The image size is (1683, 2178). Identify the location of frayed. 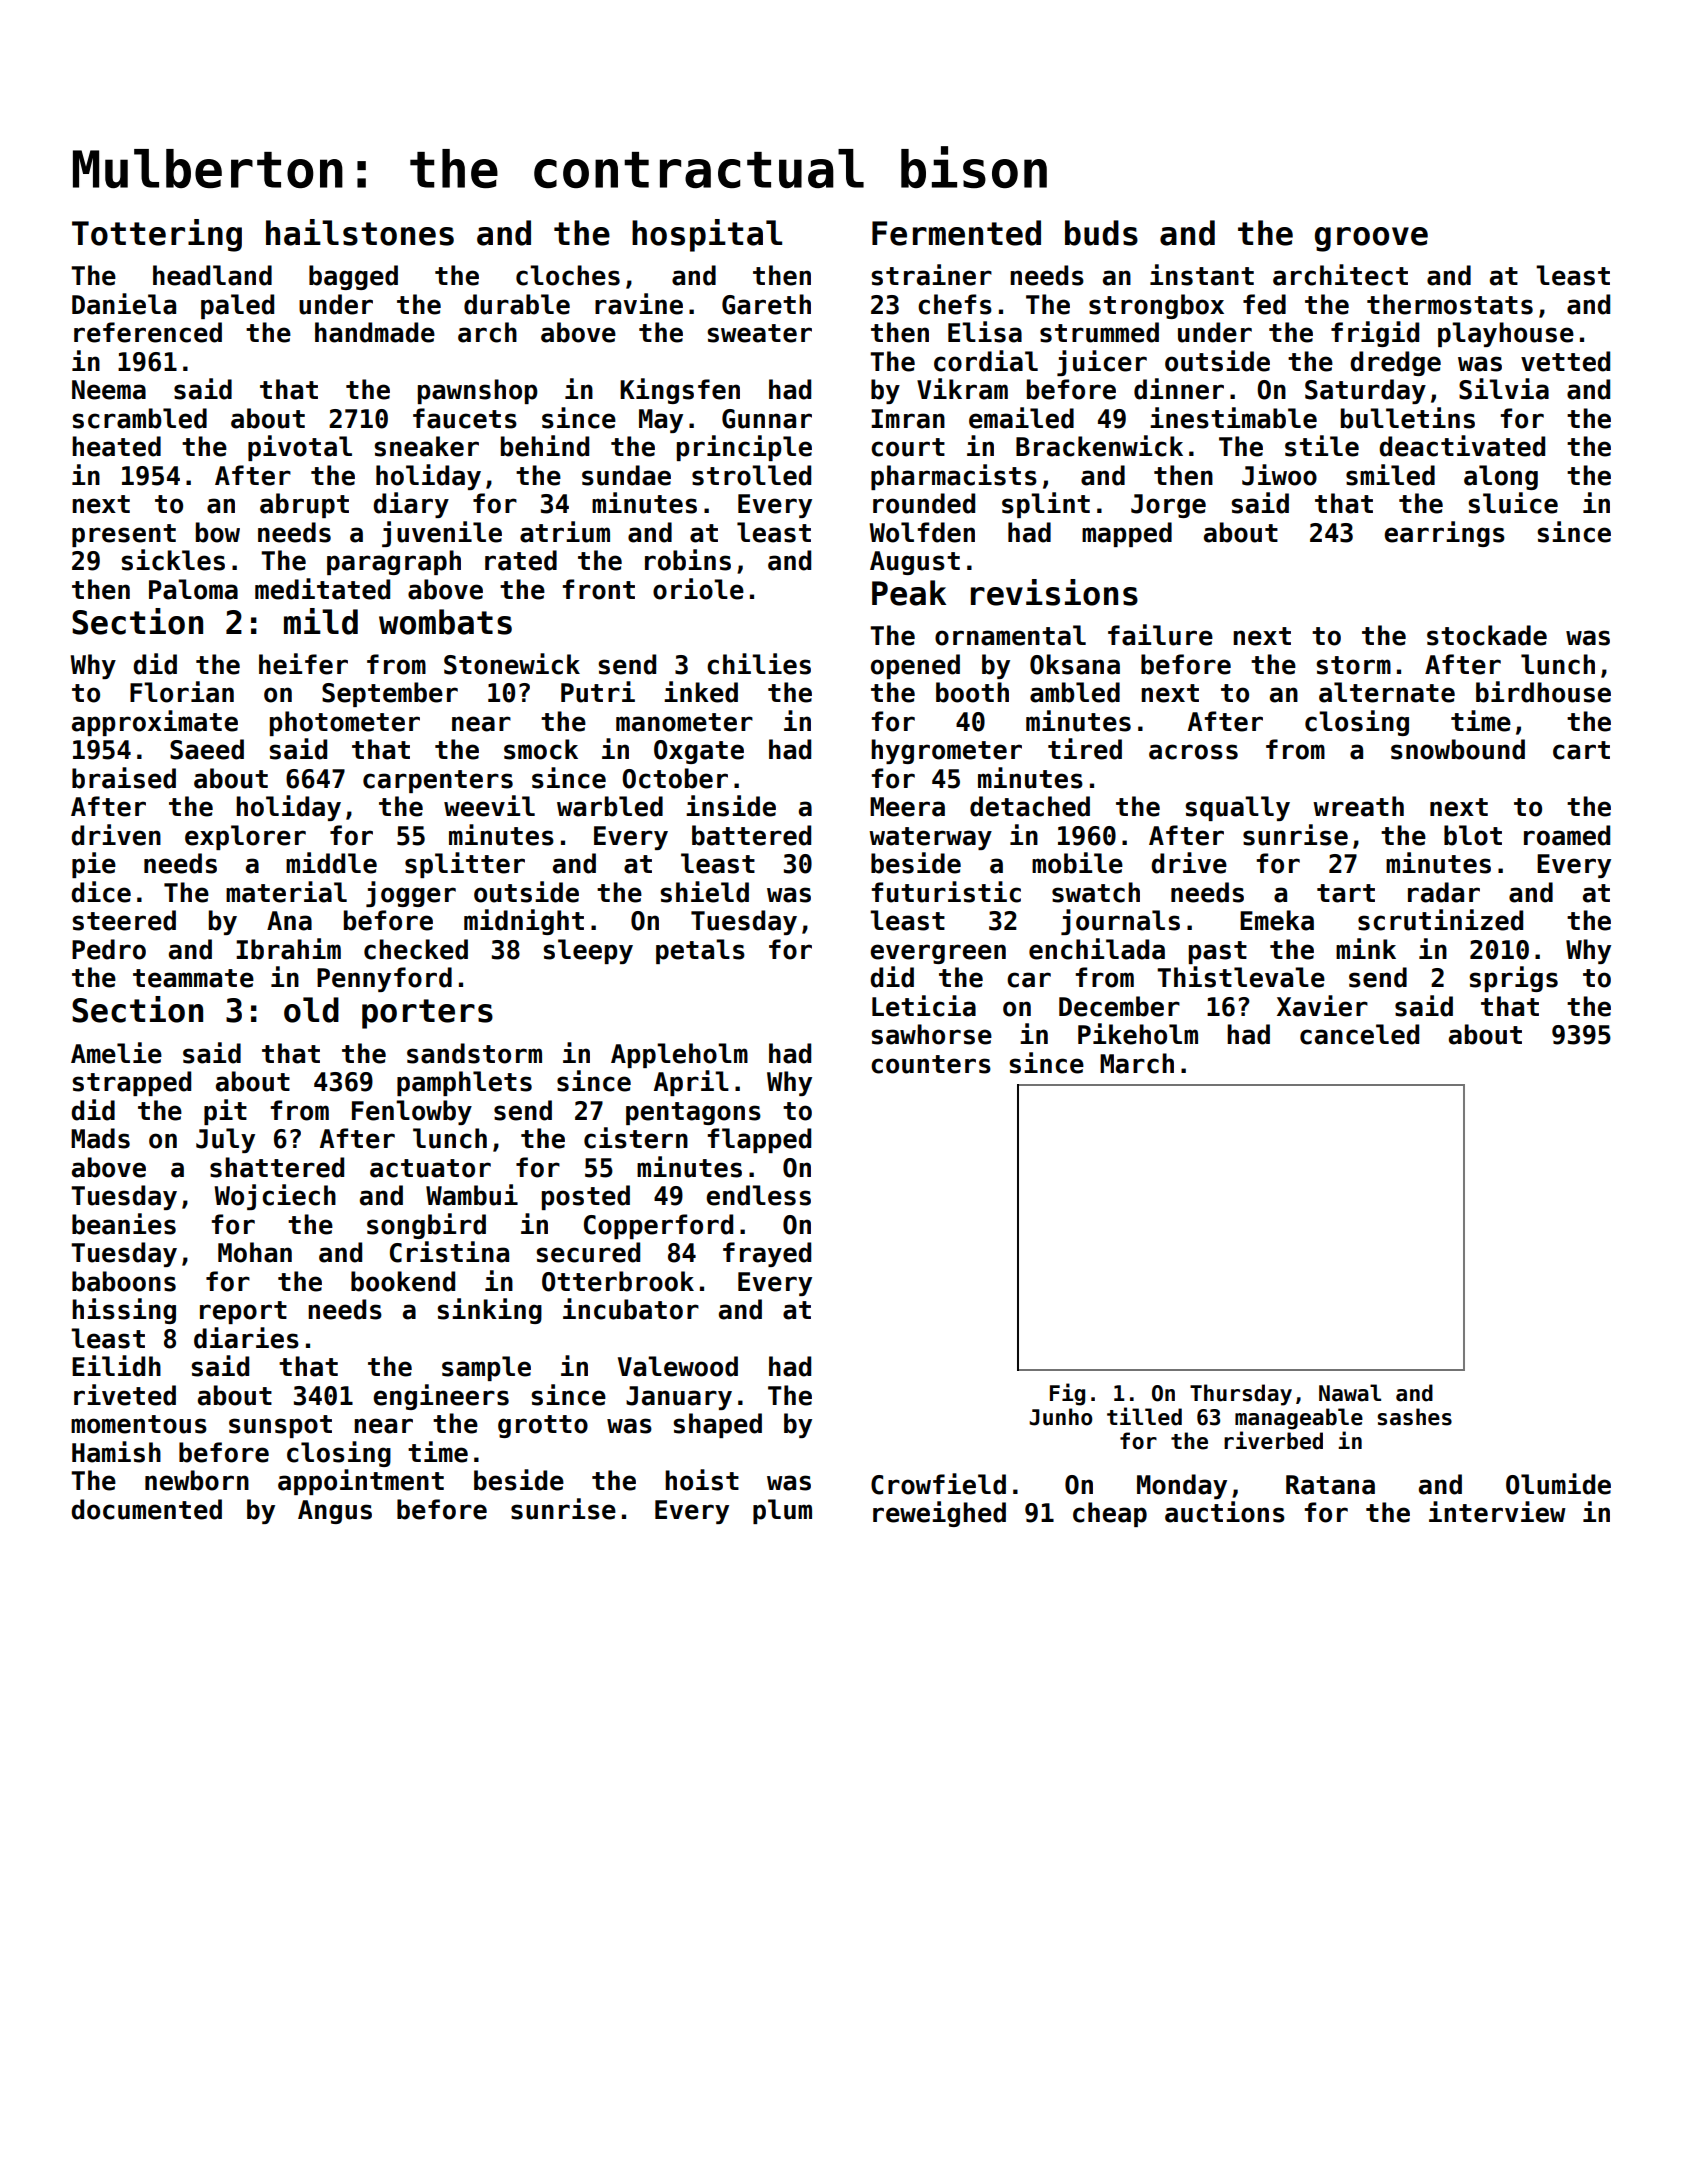
(767, 1254).
